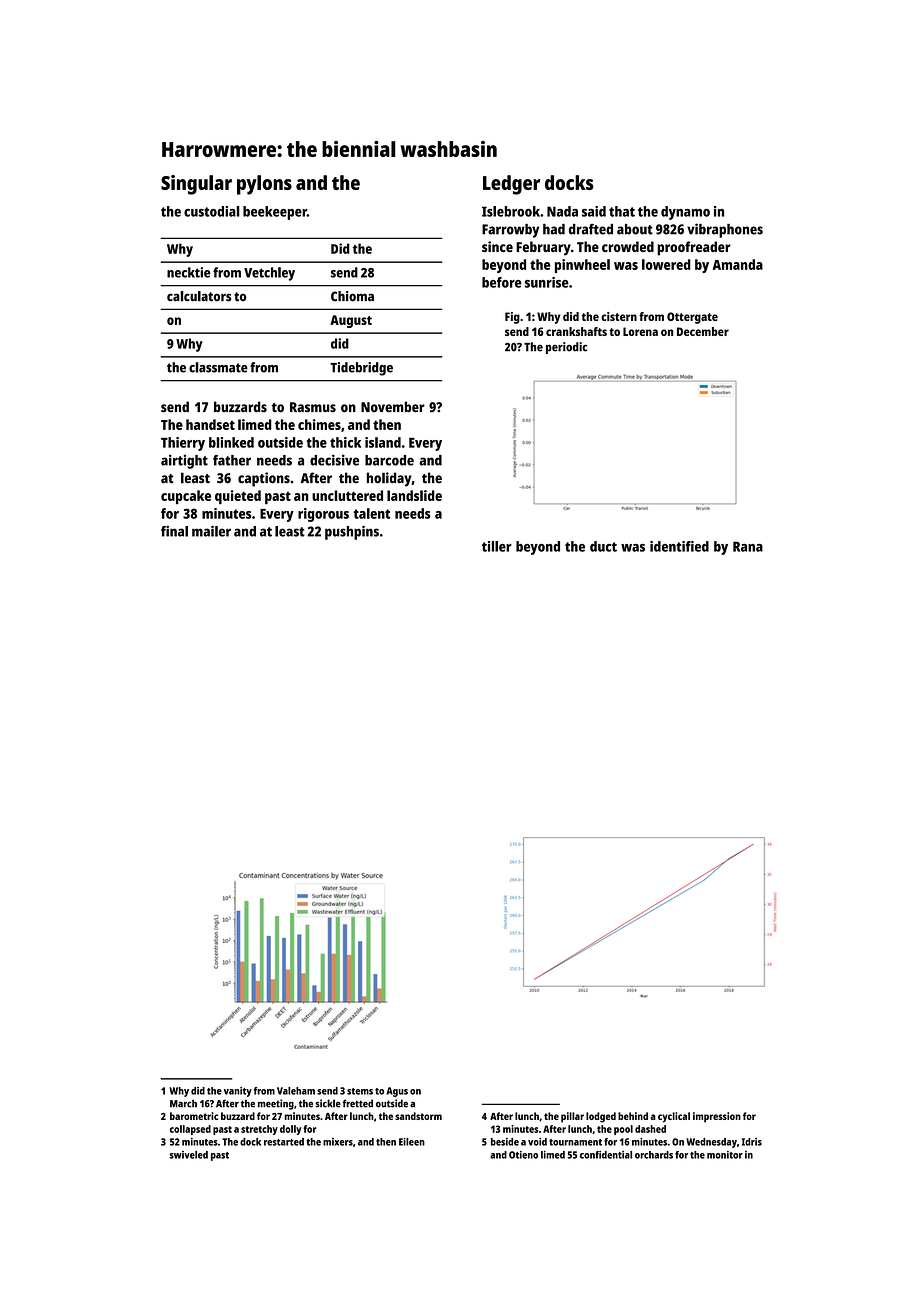 The width and height of the image is (924, 1311). Describe the element at coordinates (567, 348) in the image. I see `periodic` at that location.
